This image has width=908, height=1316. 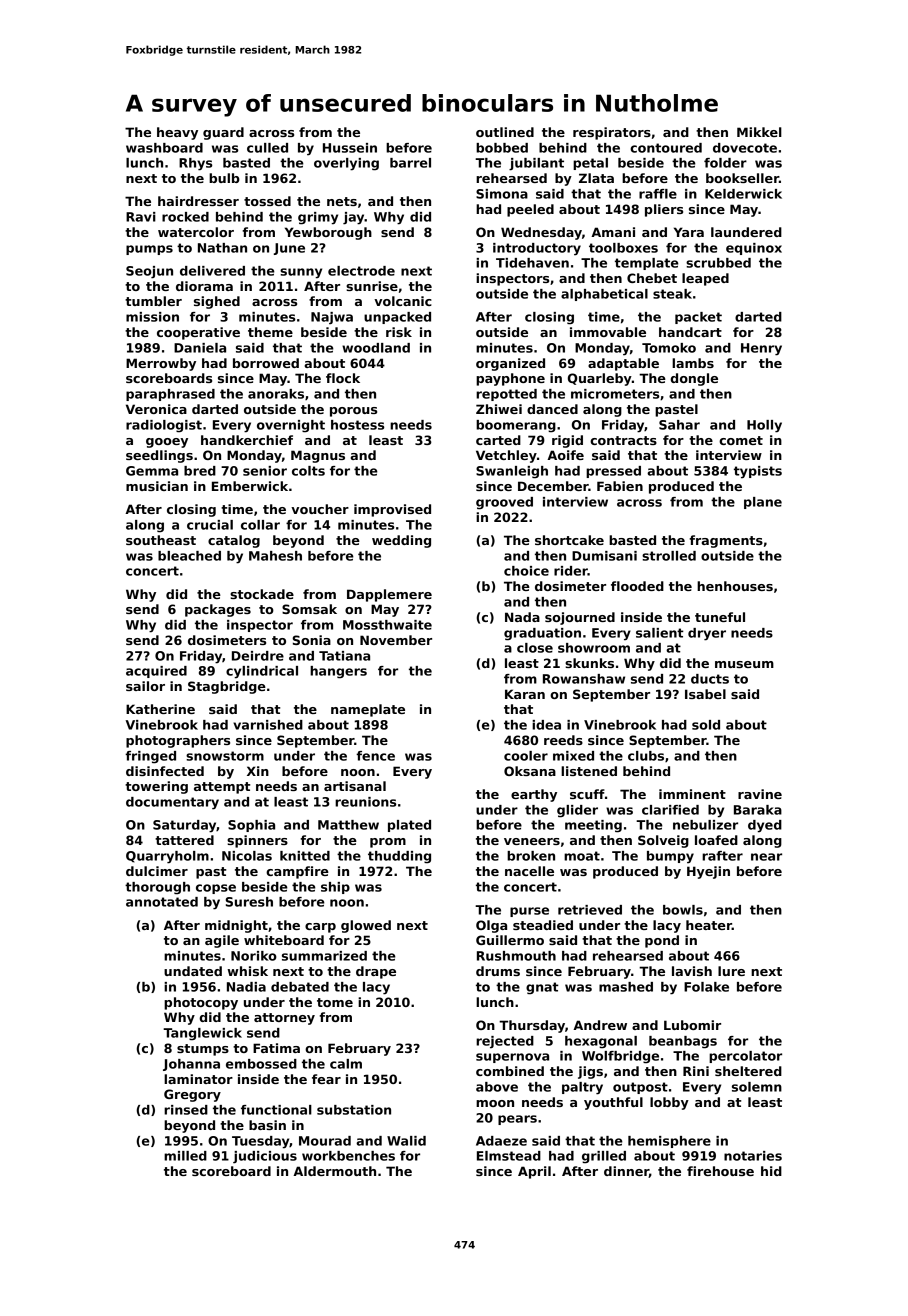 I want to click on stockade, so click(x=262, y=594).
